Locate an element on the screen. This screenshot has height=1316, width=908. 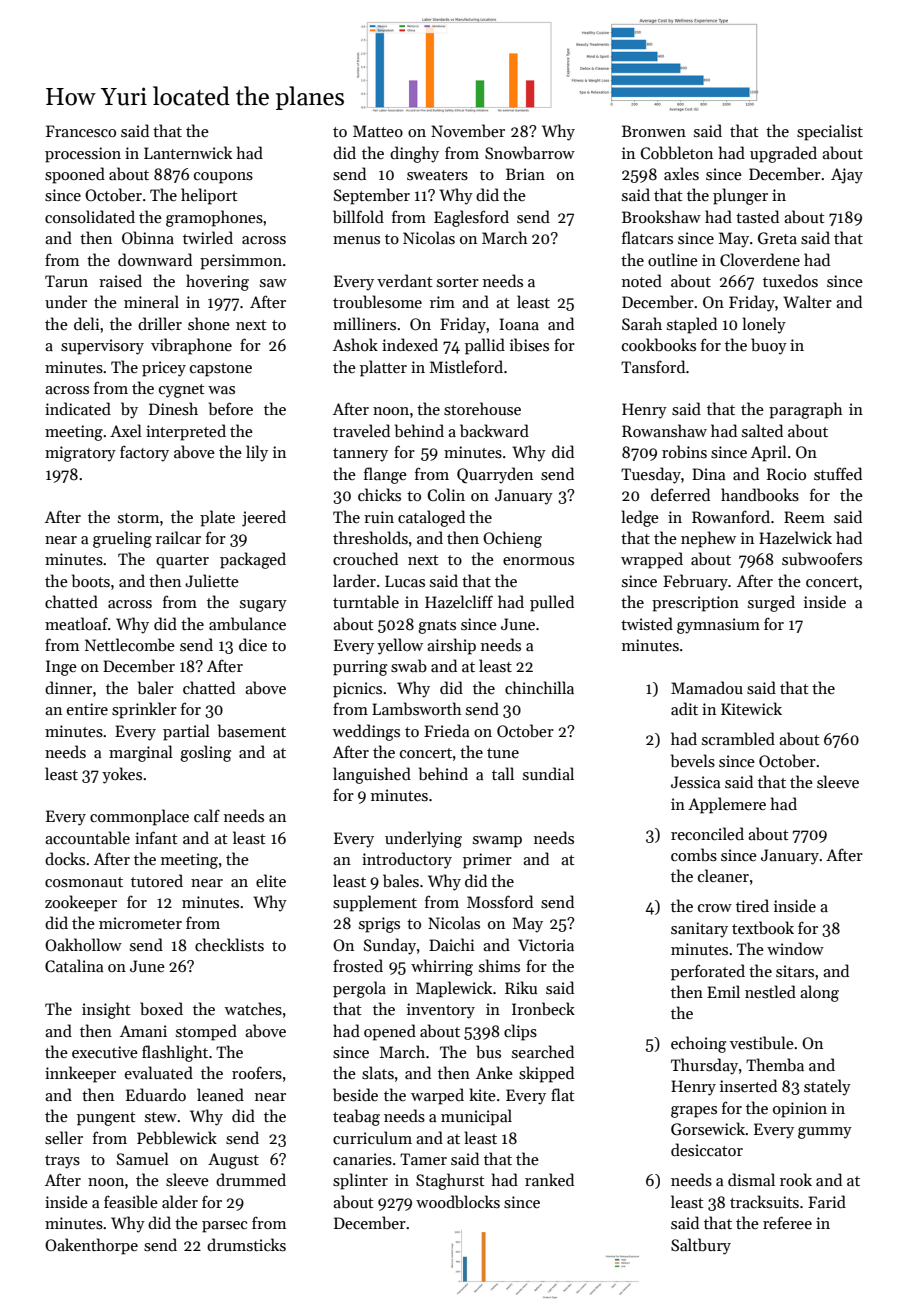
tall is located at coordinates (503, 773).
